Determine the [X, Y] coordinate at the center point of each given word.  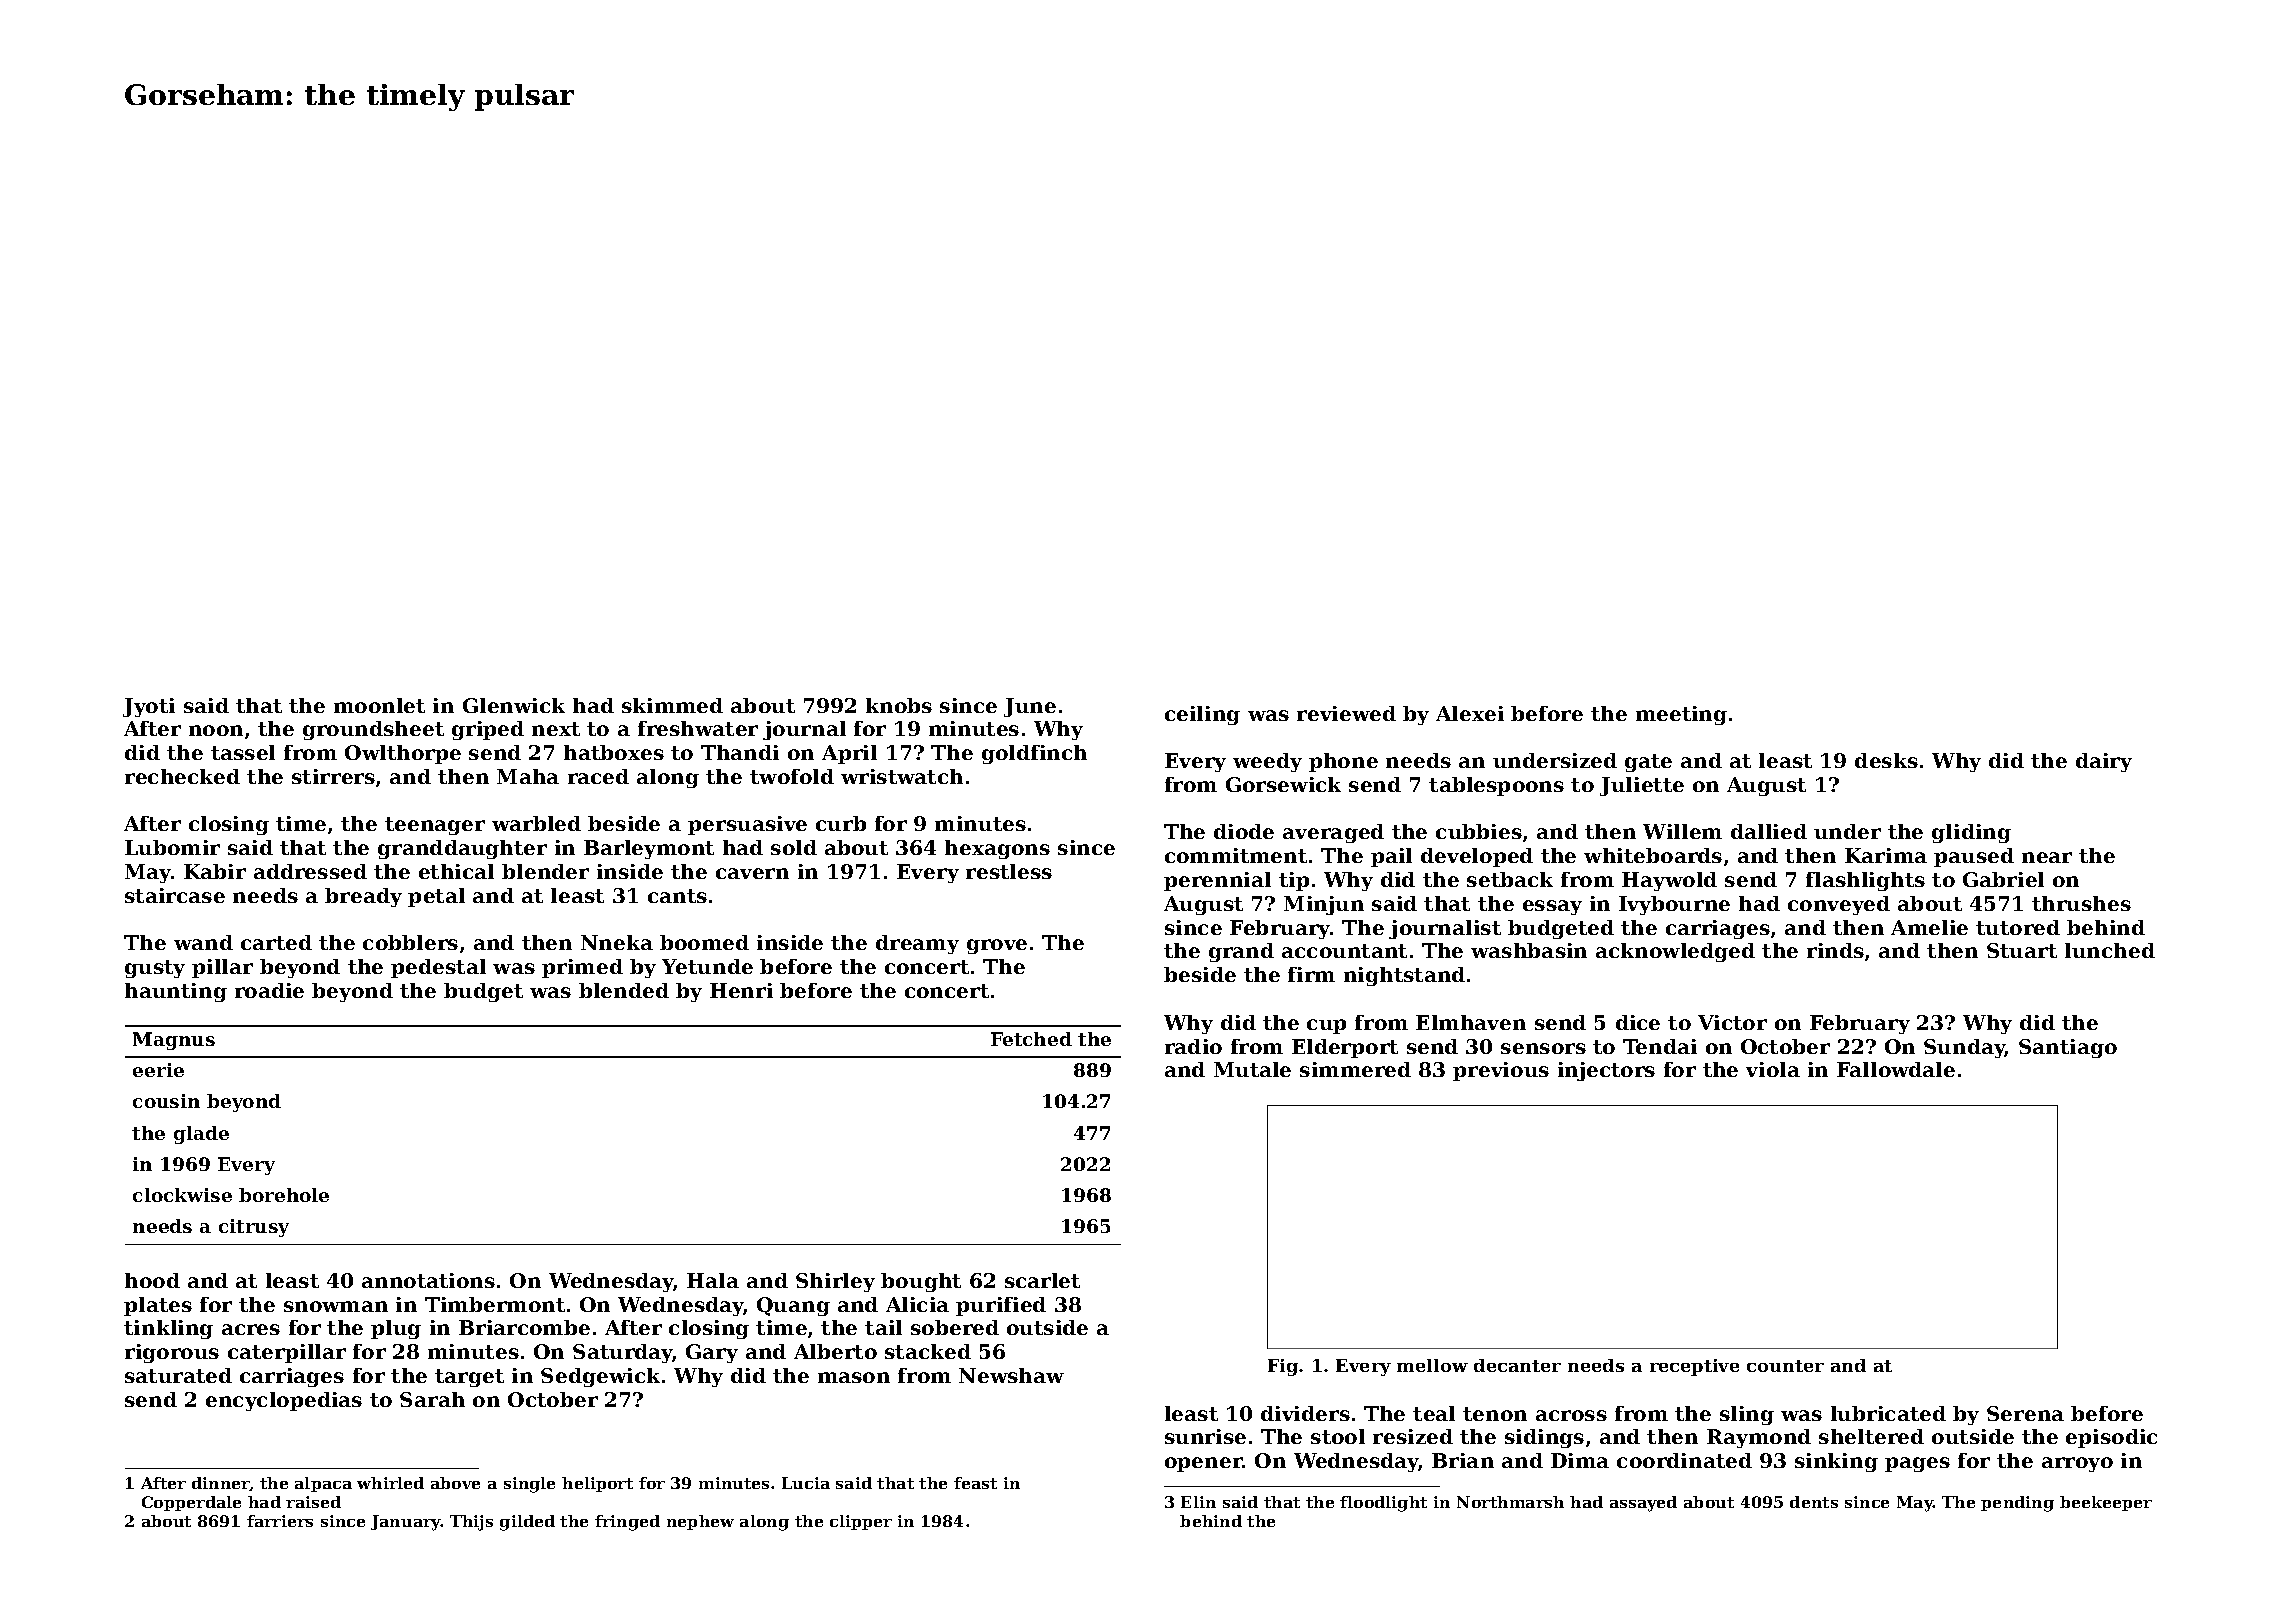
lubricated [1888, 1413]
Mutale [1252, 1069]
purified [1001, 1306]
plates [158, 1306]
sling [1747, 1415]
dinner [221, 1484]
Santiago [2068, 1048]
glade [201, 1135]
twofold [792, 776]
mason [854, 1377]
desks [1886, 760]
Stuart [2022, 950]
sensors [1543, 1048]
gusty [155, 969]
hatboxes [614, 752]
